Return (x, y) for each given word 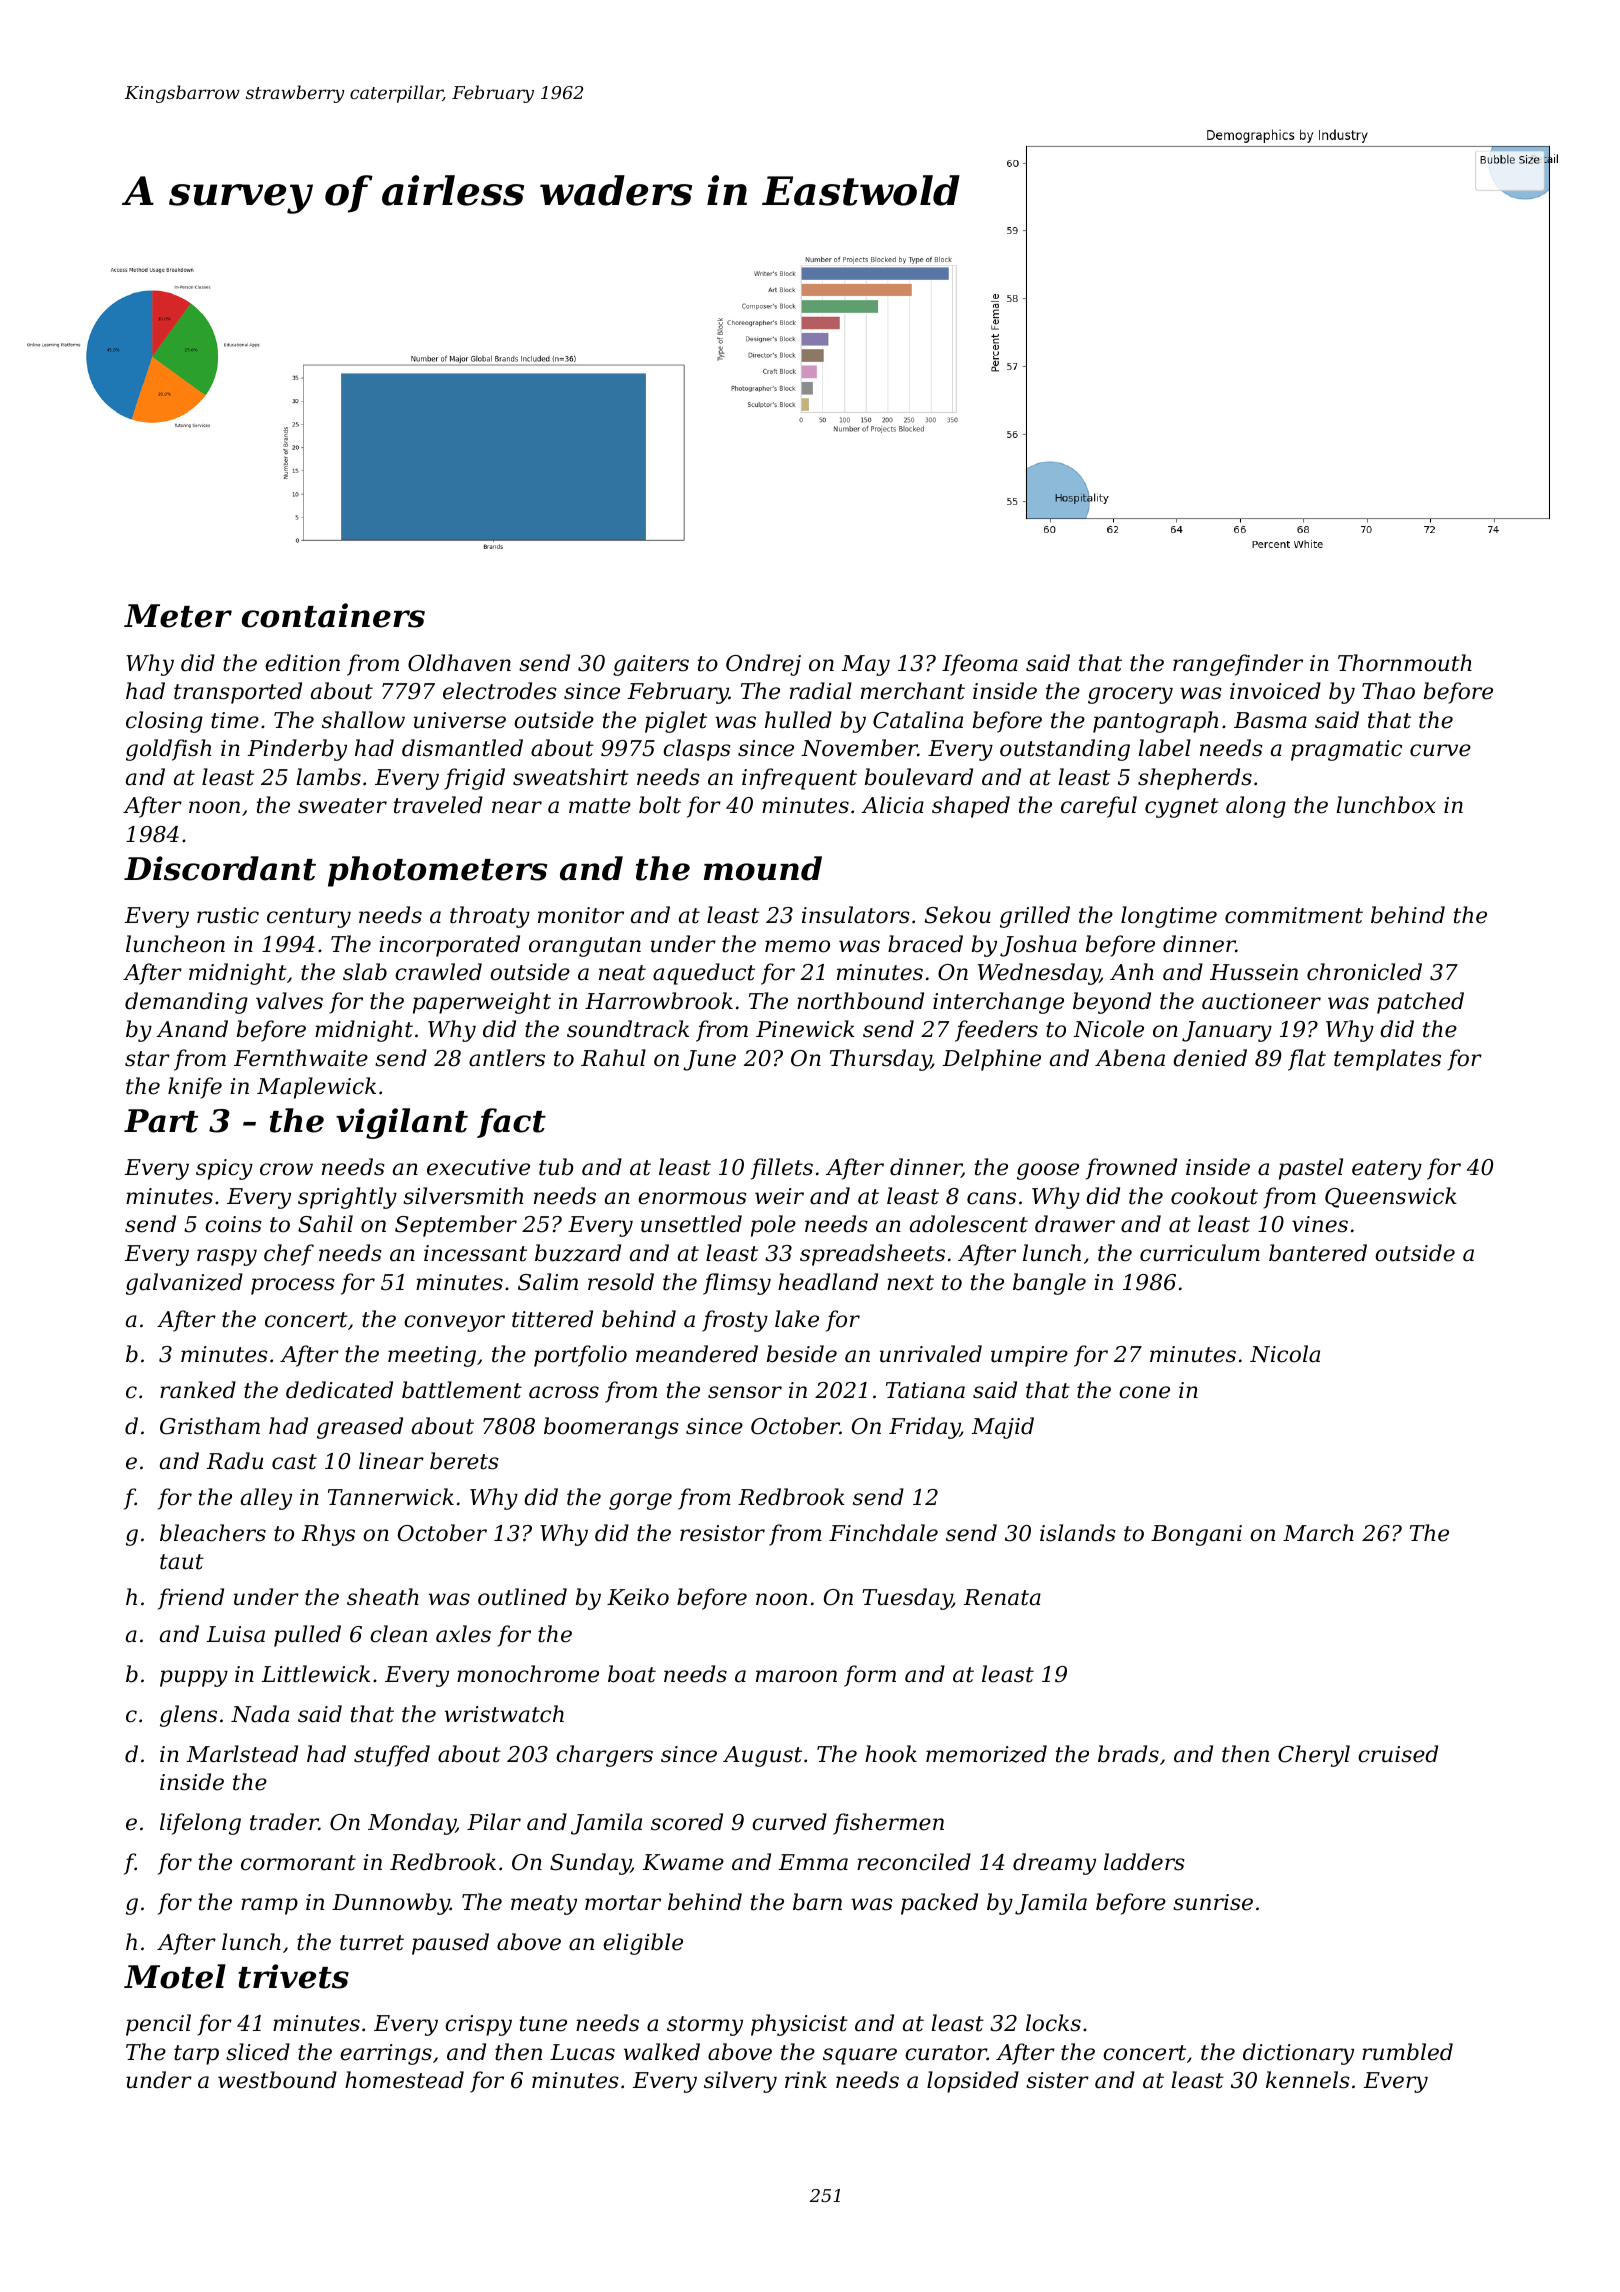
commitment (1294, 915)
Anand (192, 1029)
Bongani (1196, 1535)
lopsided (973, 2082)
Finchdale (883, 1533)
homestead (404, 2080)
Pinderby (297, 750)
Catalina (918, 720)
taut (182, 1562)
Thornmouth (1405, 663)
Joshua (1038, 946)
